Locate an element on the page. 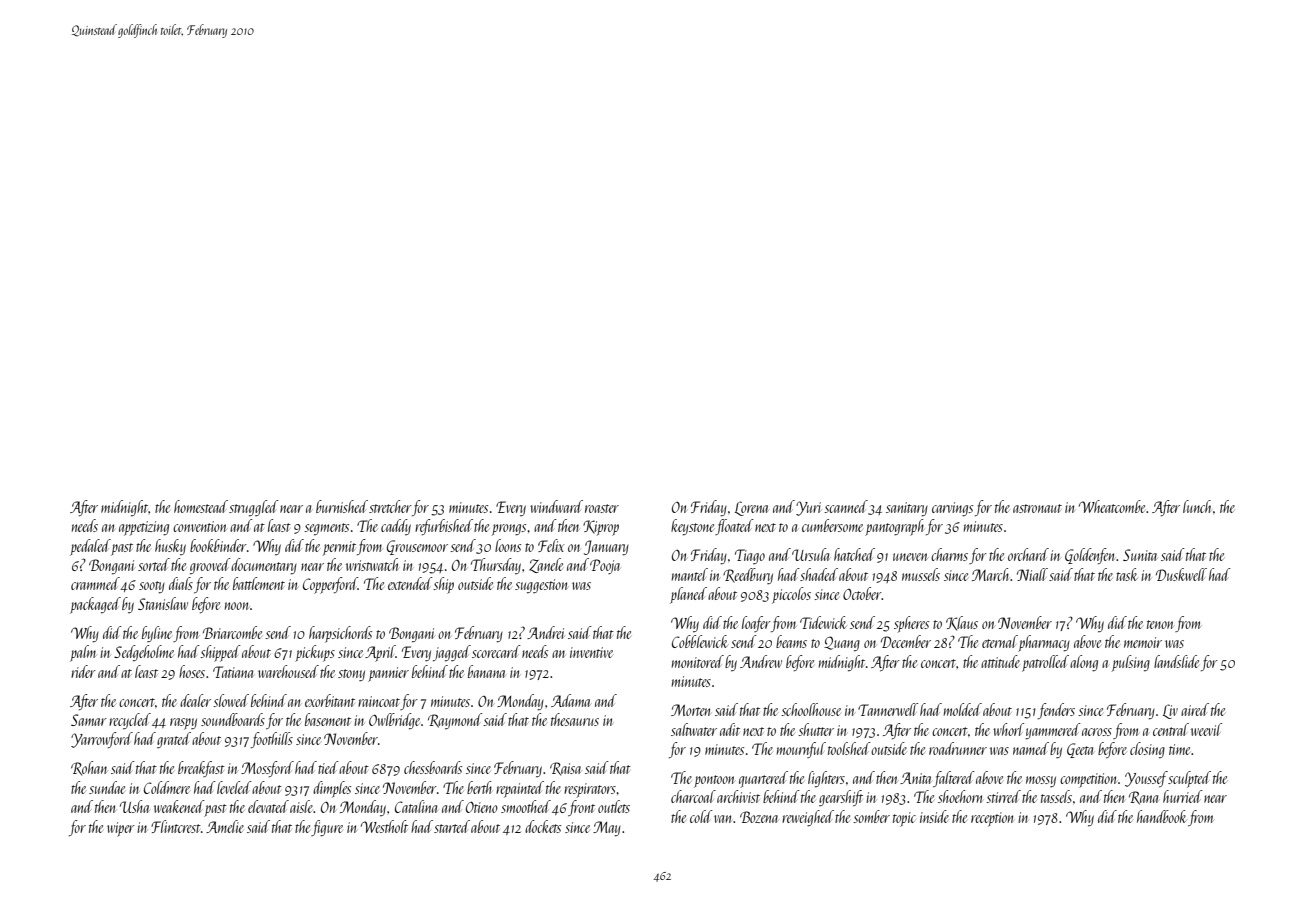  Morten is located at coordinates (690, 710).
